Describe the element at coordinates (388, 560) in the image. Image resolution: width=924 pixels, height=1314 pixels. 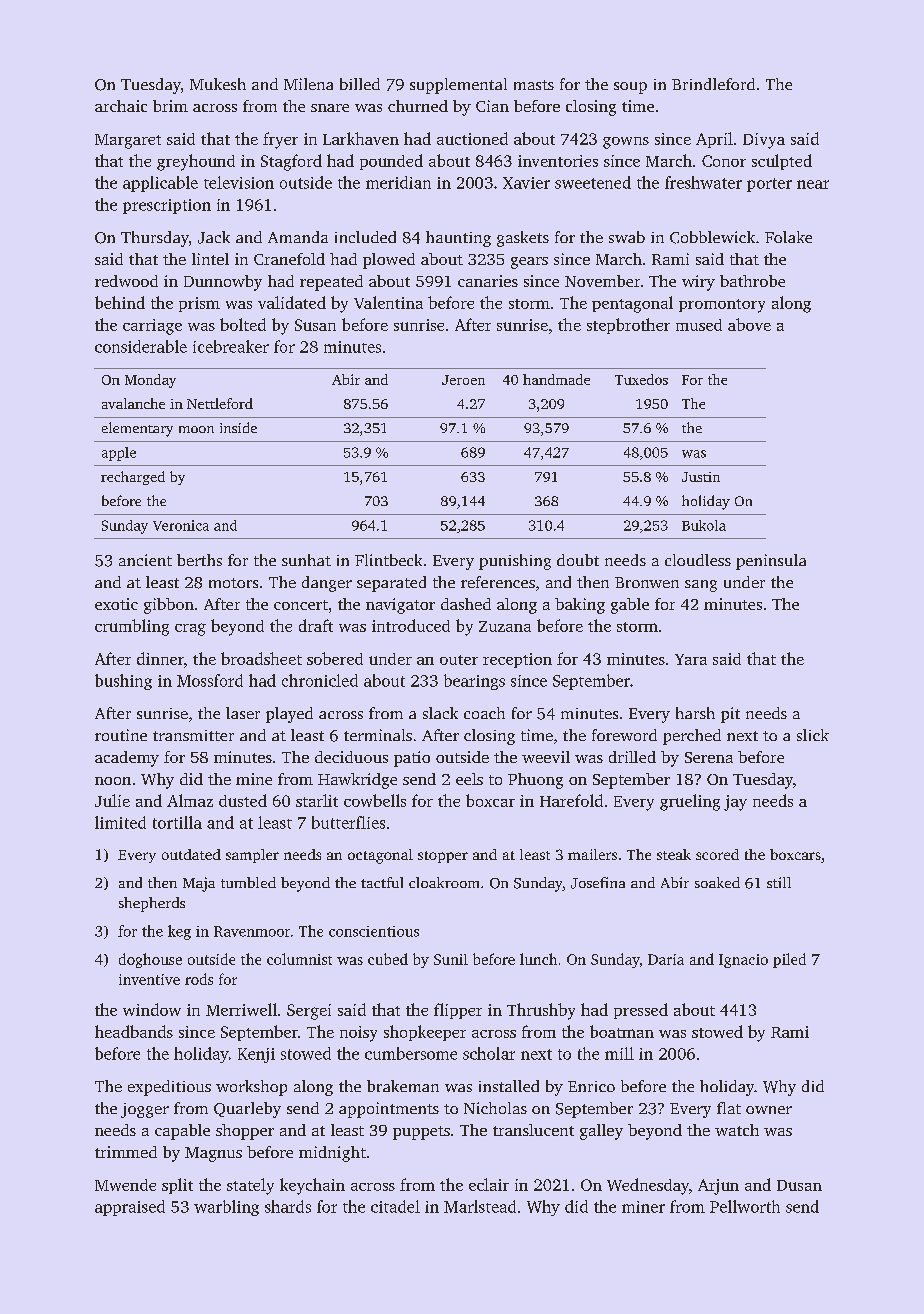
I see `Flintbeck` at that location.
